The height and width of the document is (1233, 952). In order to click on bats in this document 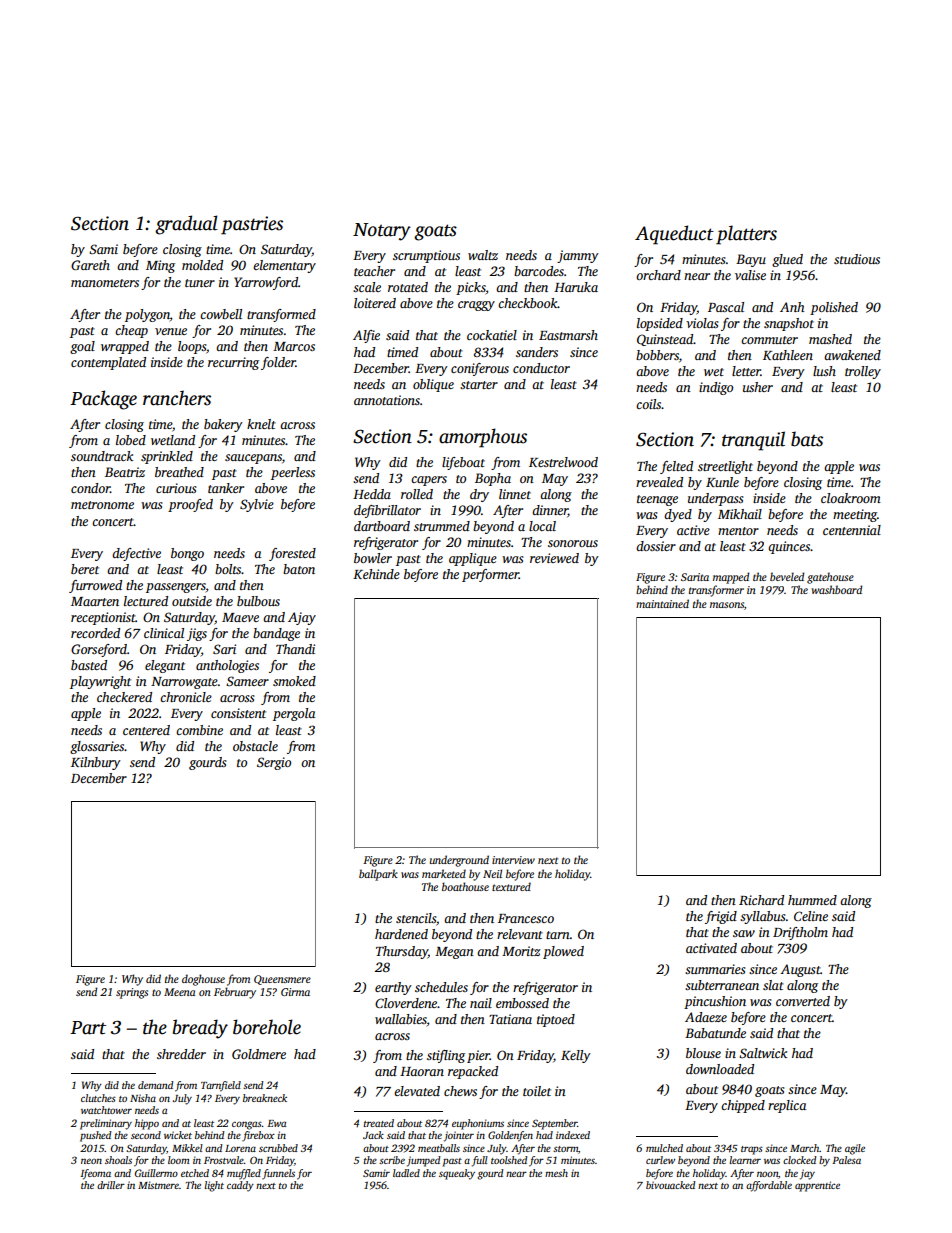, I will do `click(807, 439)`.
